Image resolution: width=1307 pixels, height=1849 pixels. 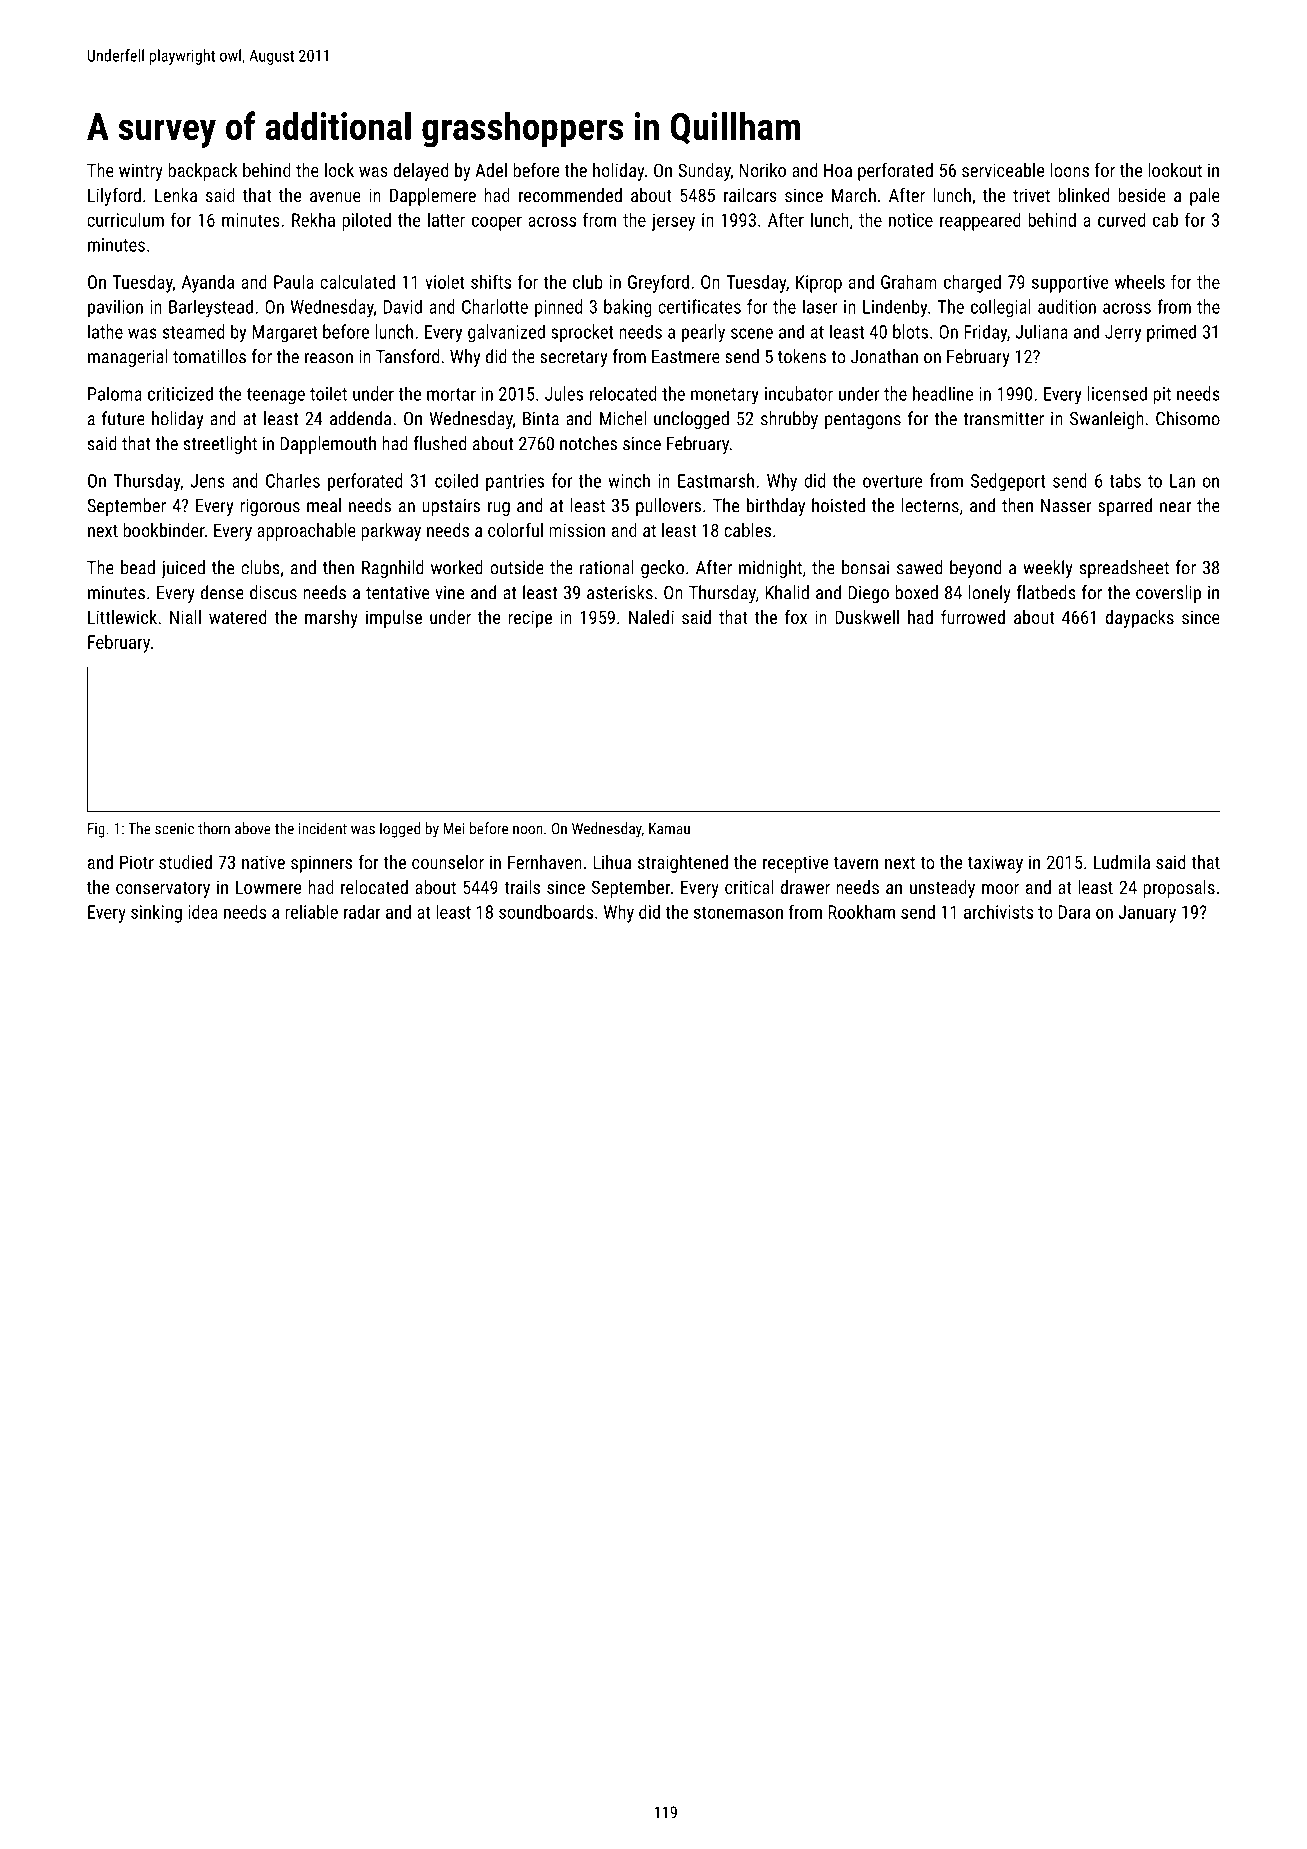 I want to click on lock, so click(x=339, y=170).
